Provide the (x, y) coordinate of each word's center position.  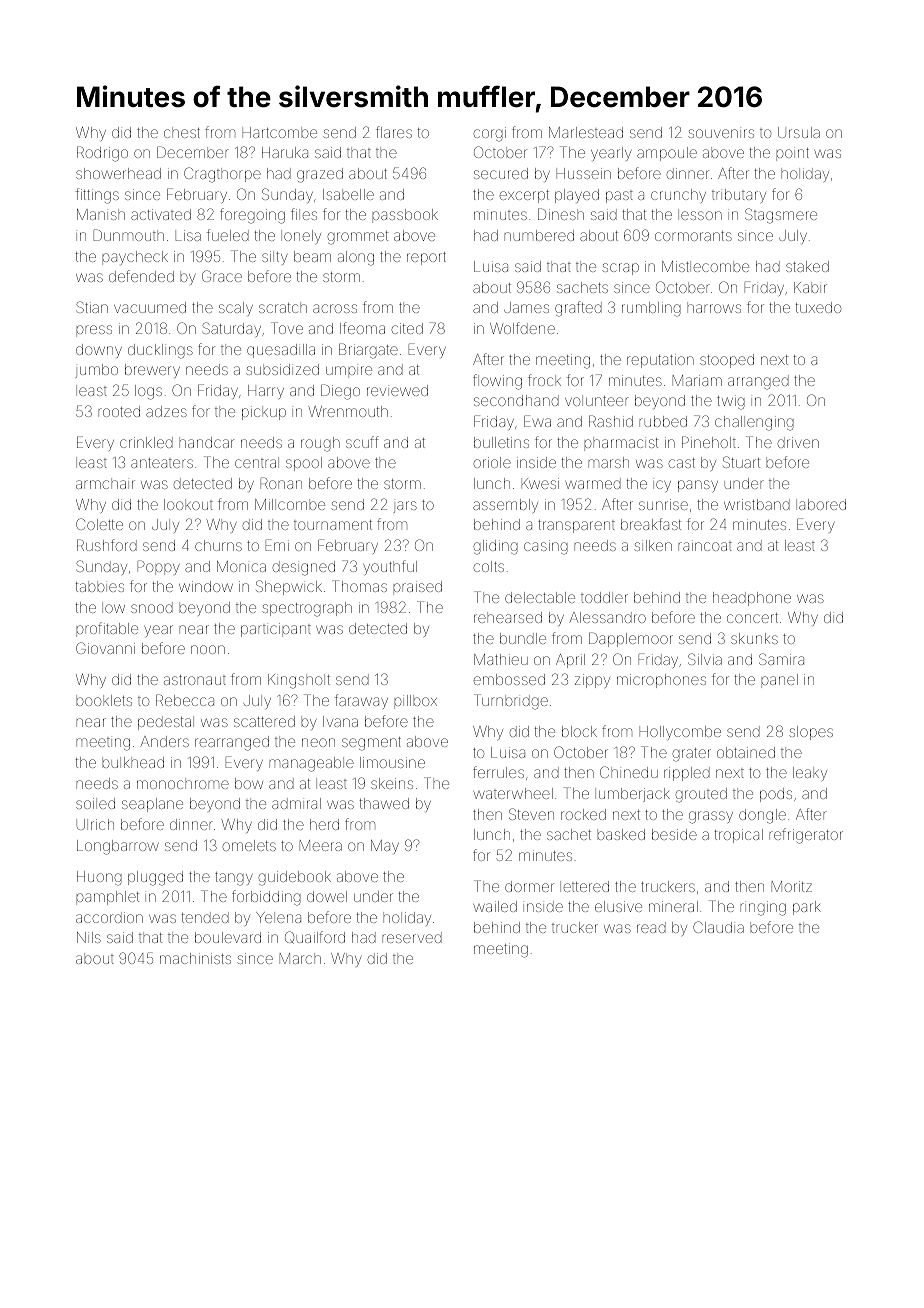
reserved (412, 937)
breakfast (651, 524)
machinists (195, 958)
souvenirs (721, 133)
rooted (119, 411)
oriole (492, 462)
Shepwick (289, 587)
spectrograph (307, 609)
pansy (698, 486)
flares (394, 132)
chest (182, 132)
